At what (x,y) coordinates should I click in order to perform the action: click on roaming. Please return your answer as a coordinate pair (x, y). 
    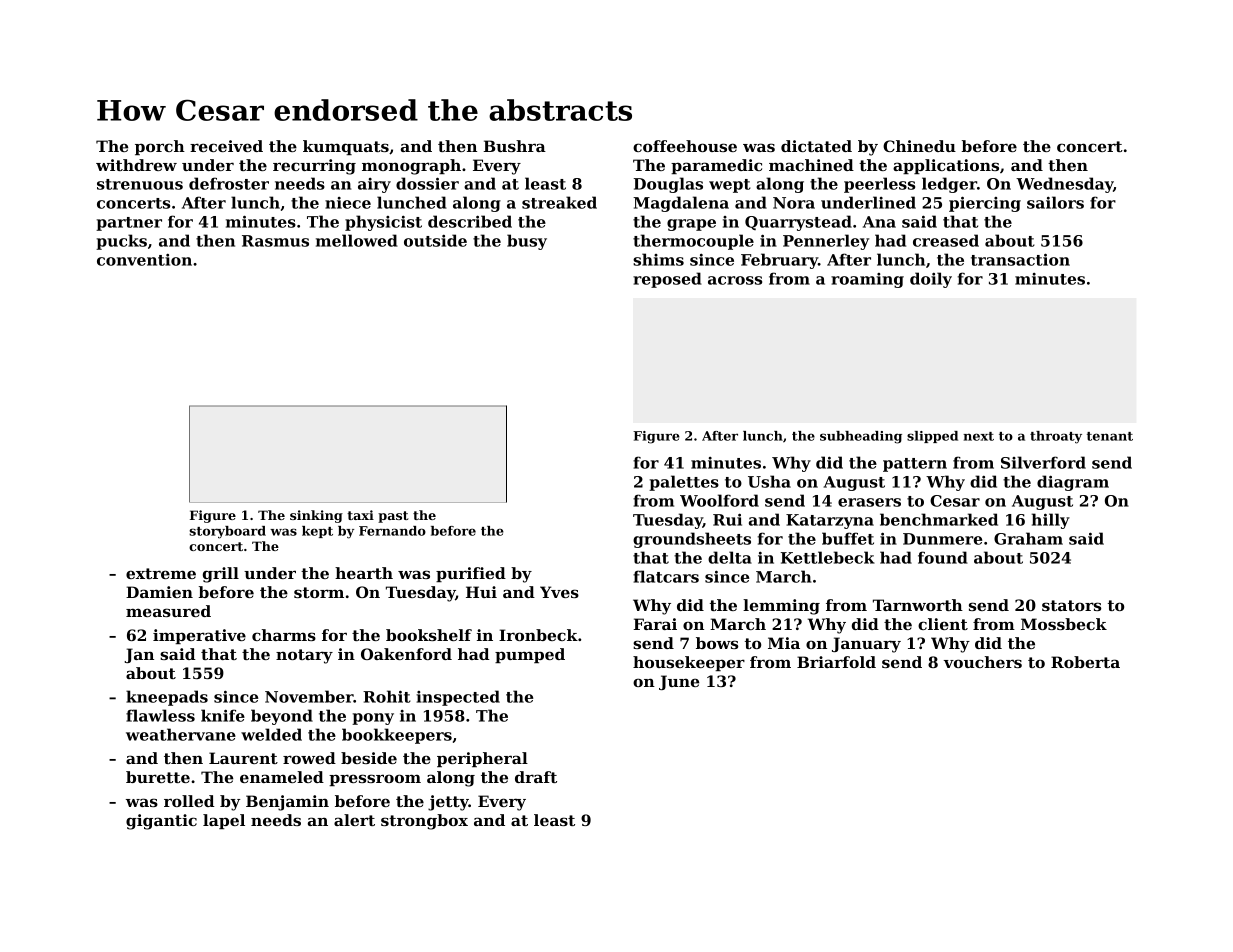
    Looking at the image, I should click on (867, 280).
